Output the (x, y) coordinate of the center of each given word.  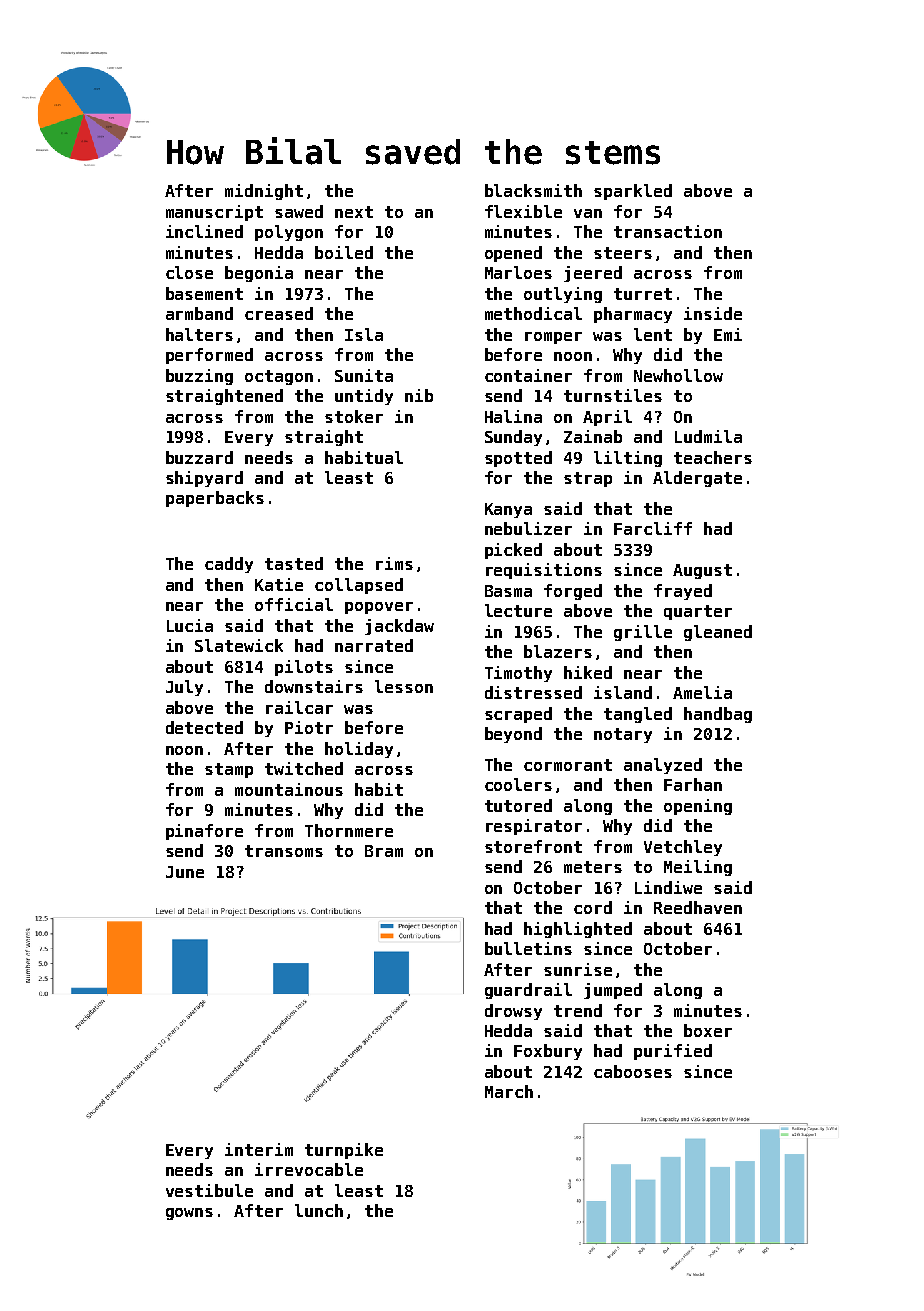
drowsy (513, 1012)
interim (259, 1149)
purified (673, 1052)
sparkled (633, 192)
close (189, 272)
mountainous (289, 789)
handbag (718, 715)
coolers (518, 784)
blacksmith (533, 190)
